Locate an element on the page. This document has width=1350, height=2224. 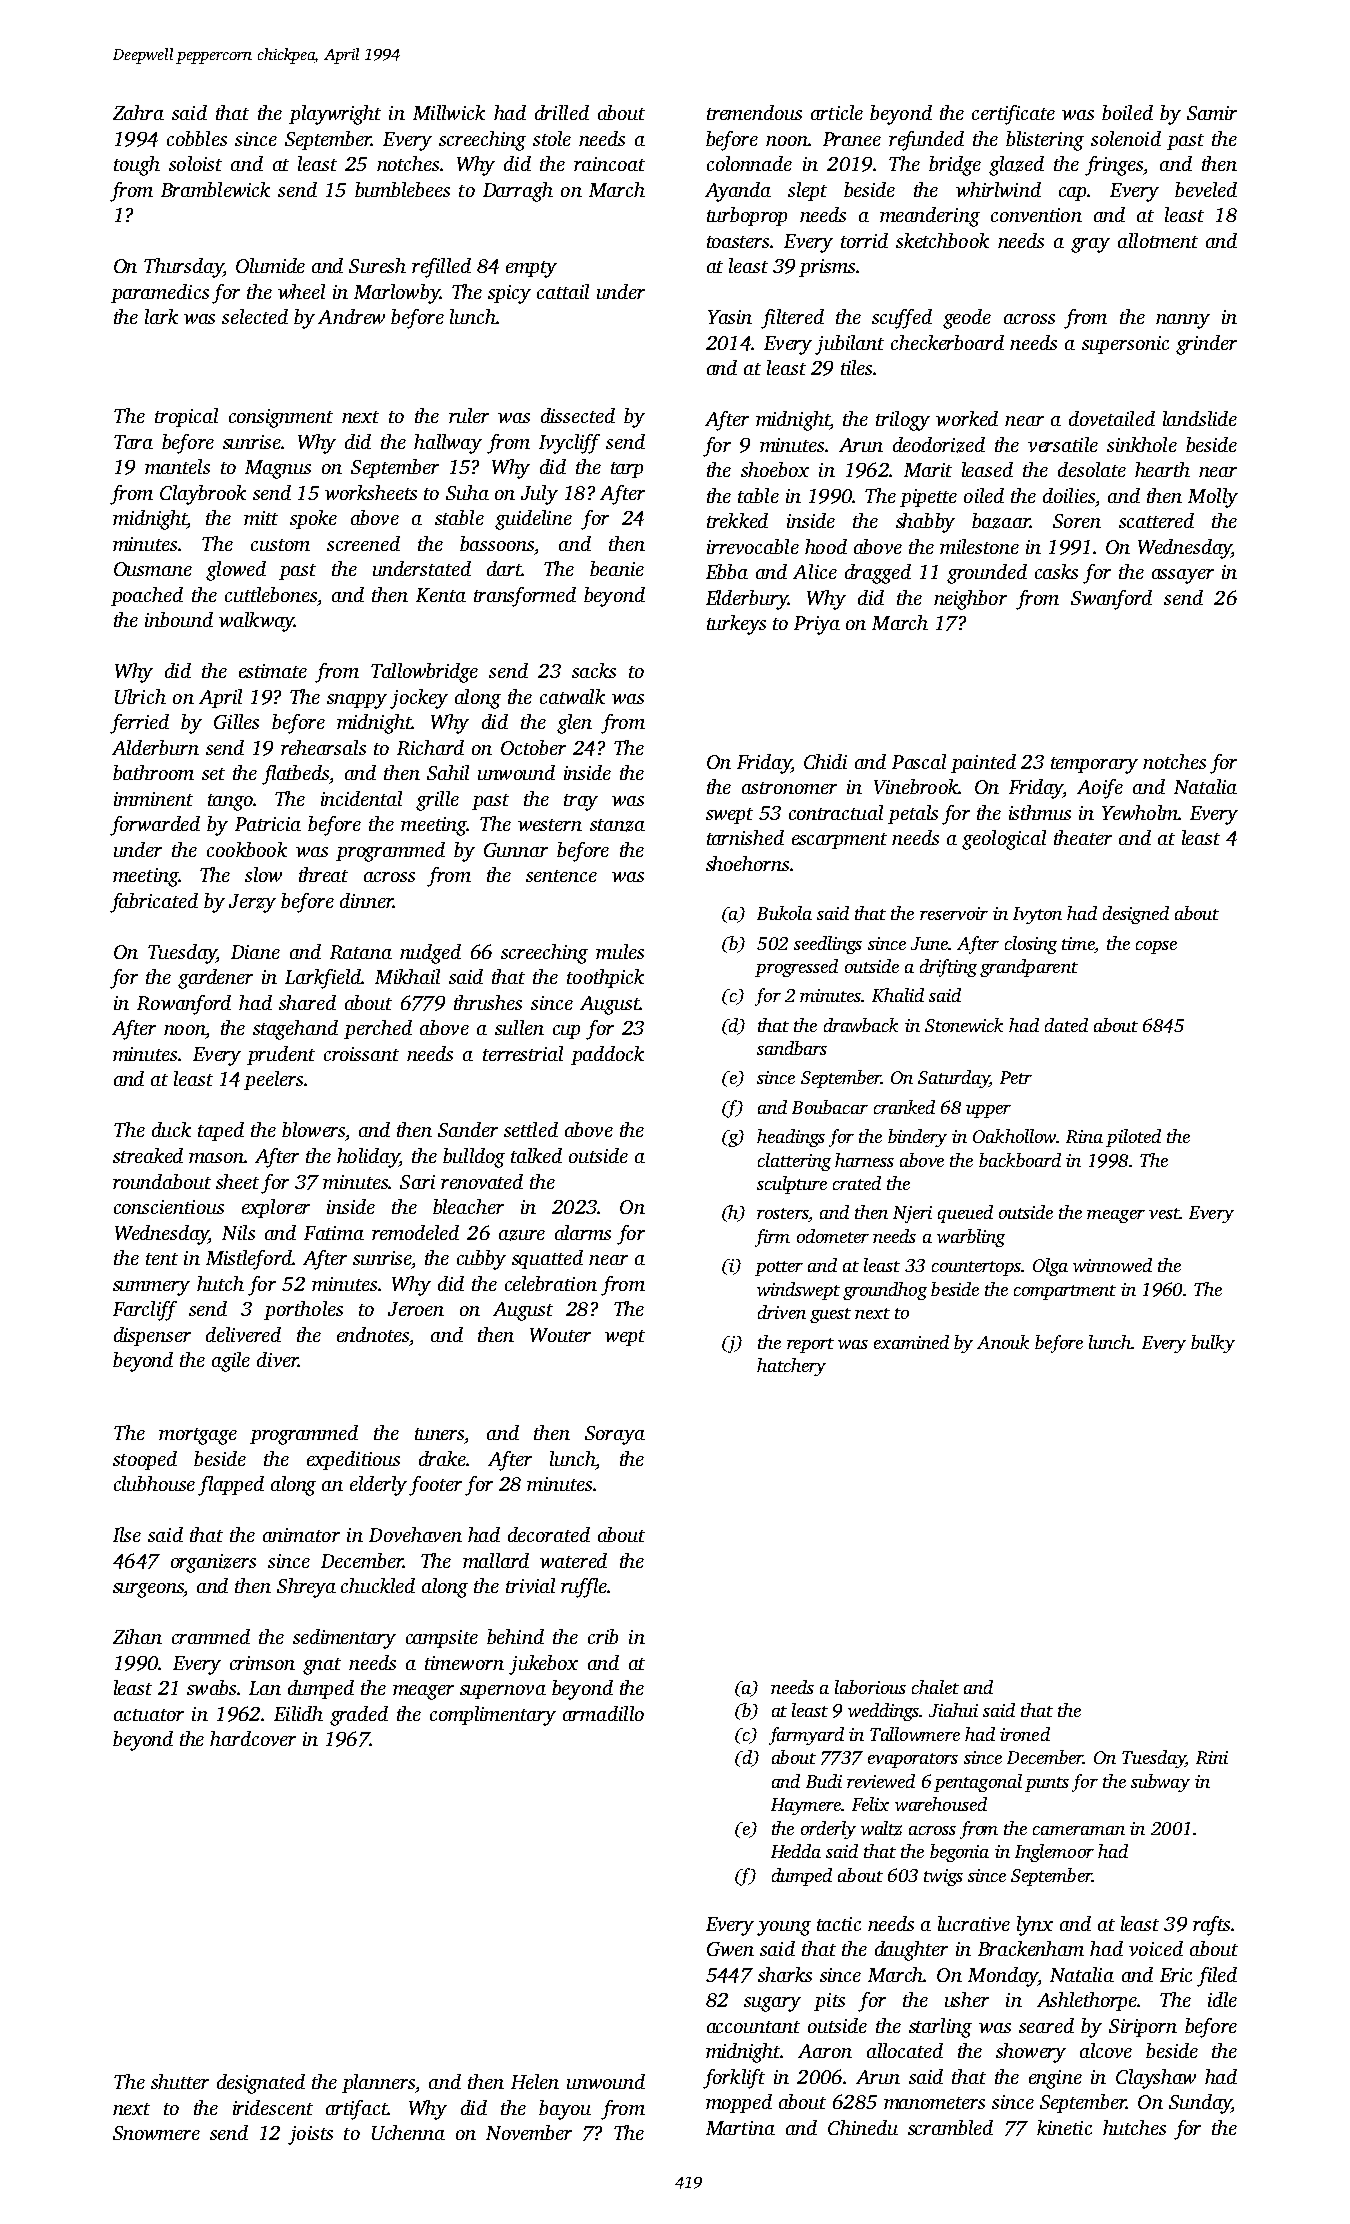
shutter is located at coordinates (180, 2081).
